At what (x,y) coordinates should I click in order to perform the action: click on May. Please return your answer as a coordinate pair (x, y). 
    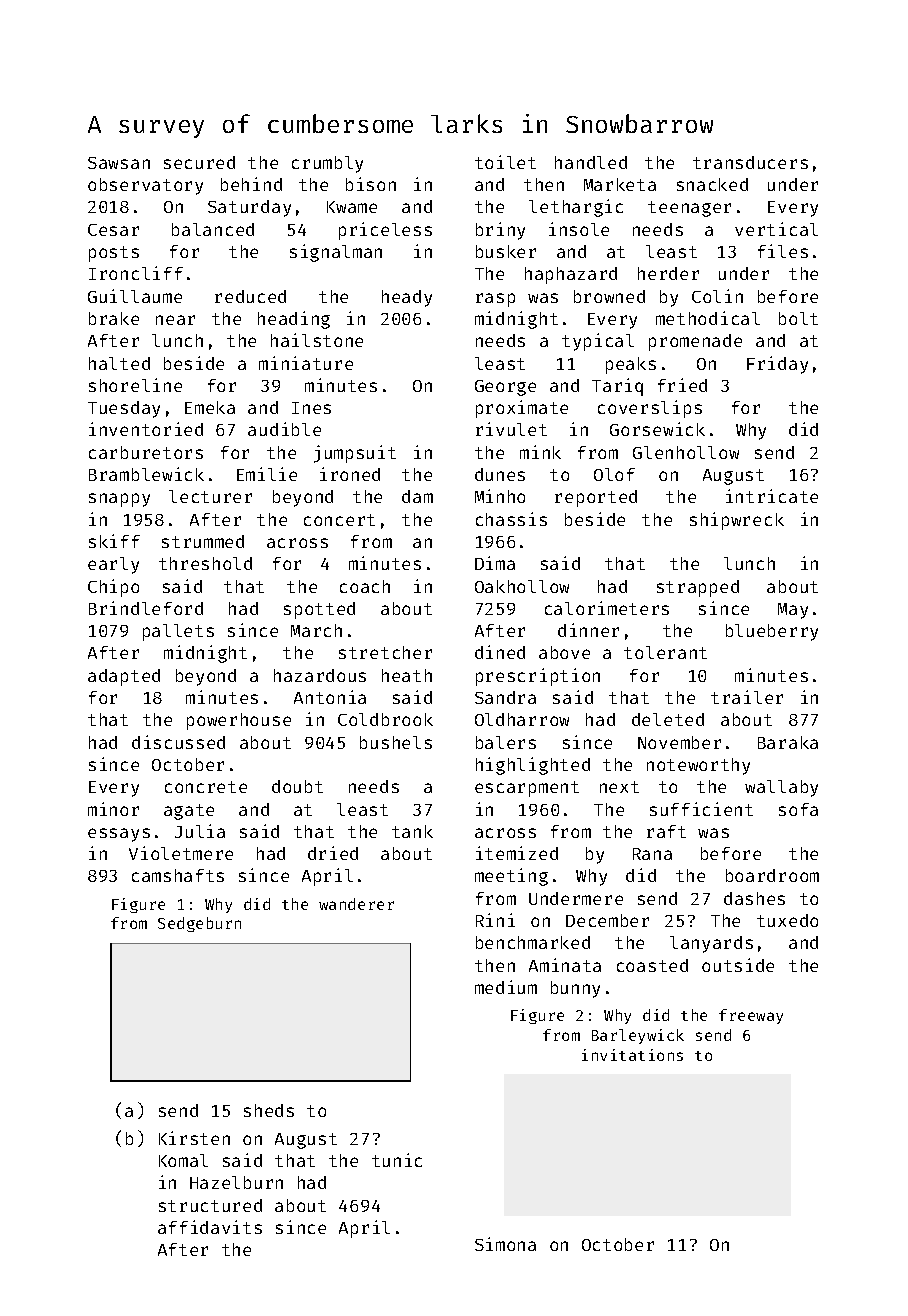
    Looking at the image, I should click on (793, 611).
